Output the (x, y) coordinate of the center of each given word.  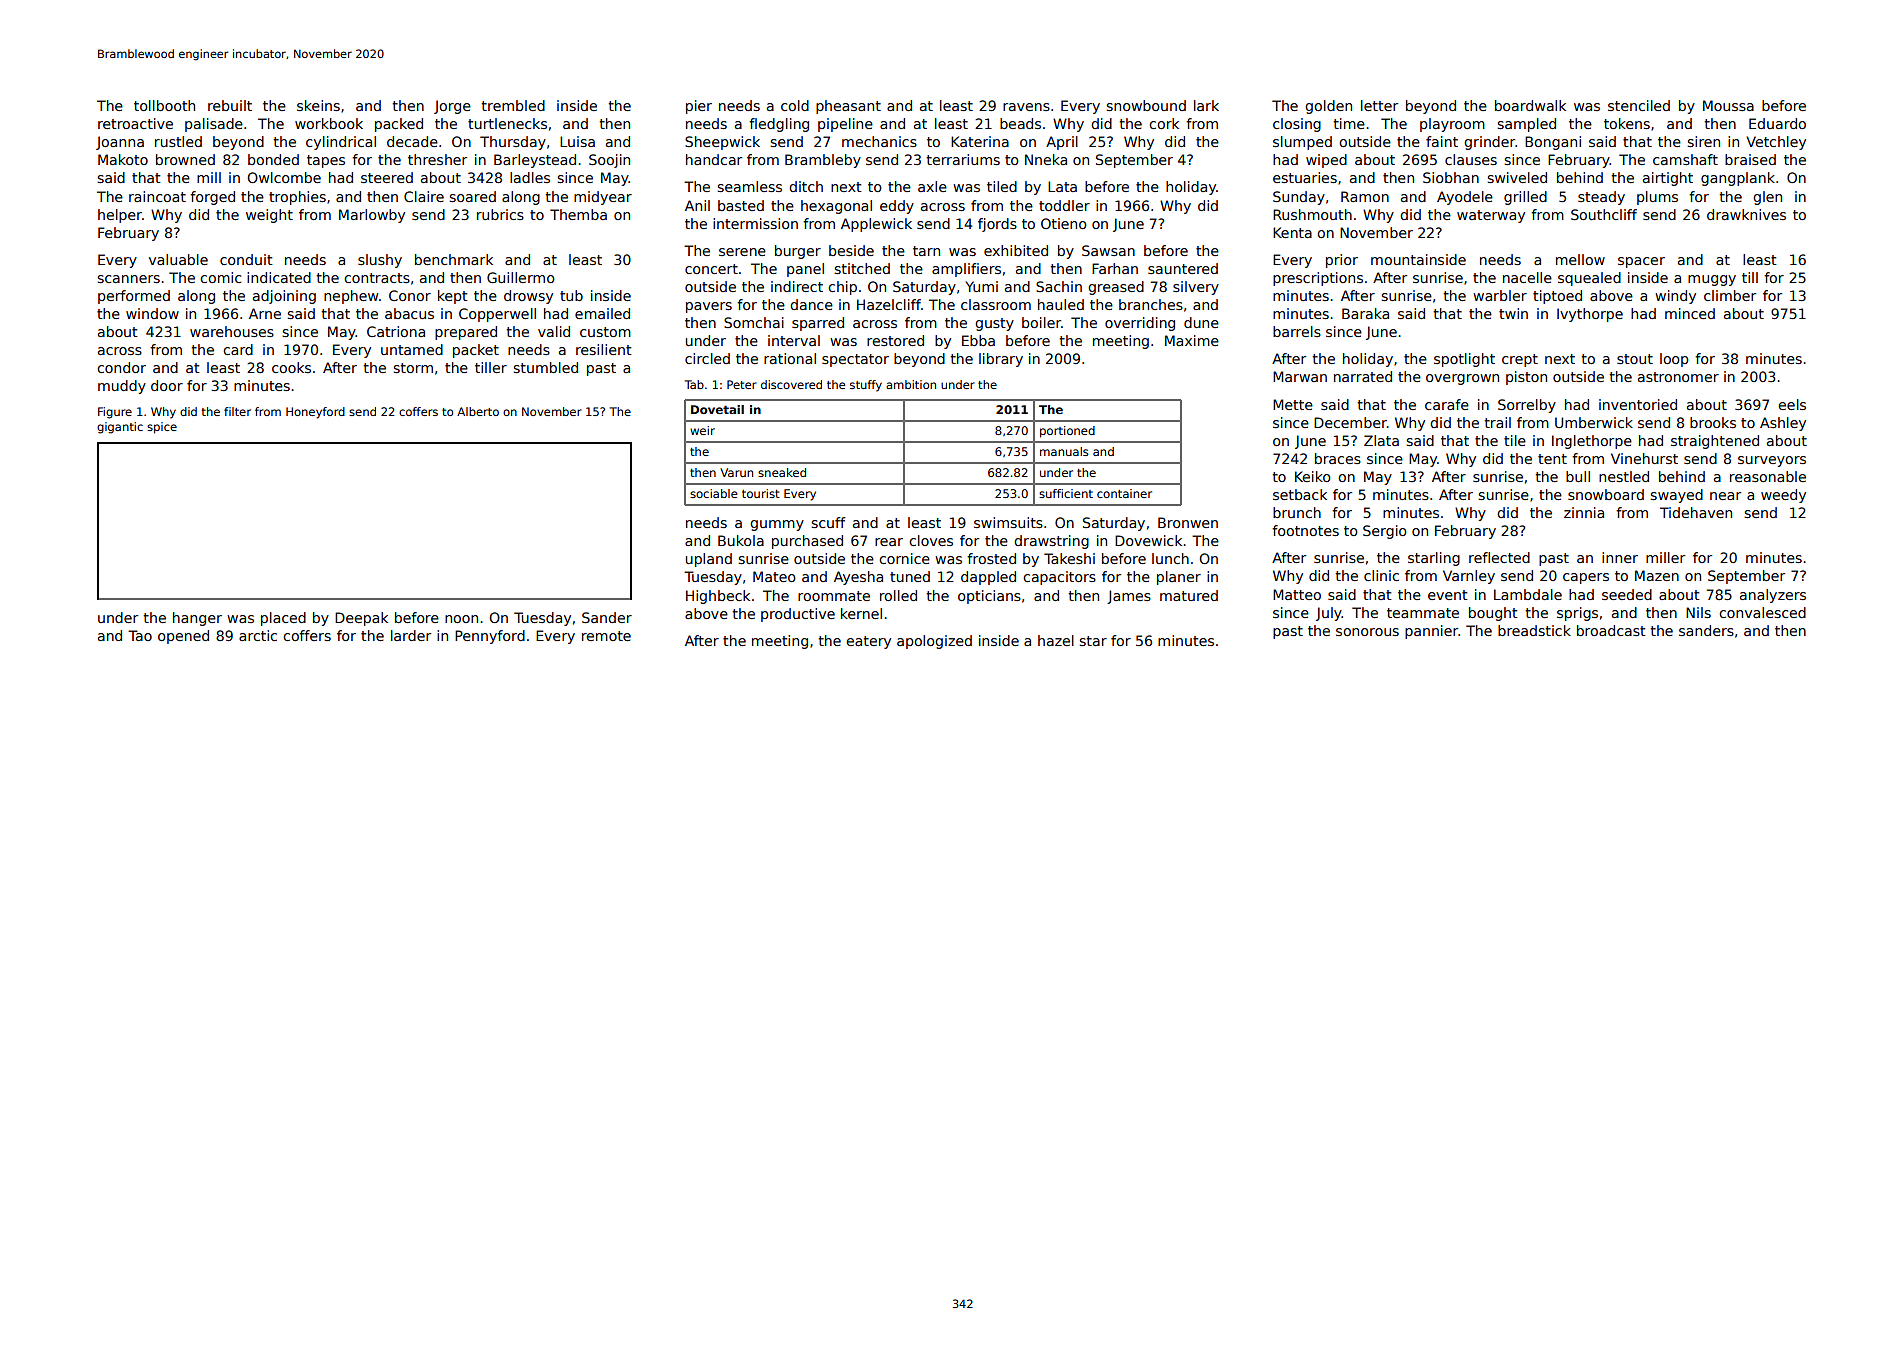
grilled (1525, 198)
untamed (412, 349)
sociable (714, 493)
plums (1657, 198)
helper (120, 216)
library (1001, 360)
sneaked (782, 472)
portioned (1067, 432)
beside (851, 250)
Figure (115, 413)
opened (183, 637)
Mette (1293, 404)
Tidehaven (1696, 512)
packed (399, 125)
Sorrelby (1527, 406)
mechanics (879, 141)
